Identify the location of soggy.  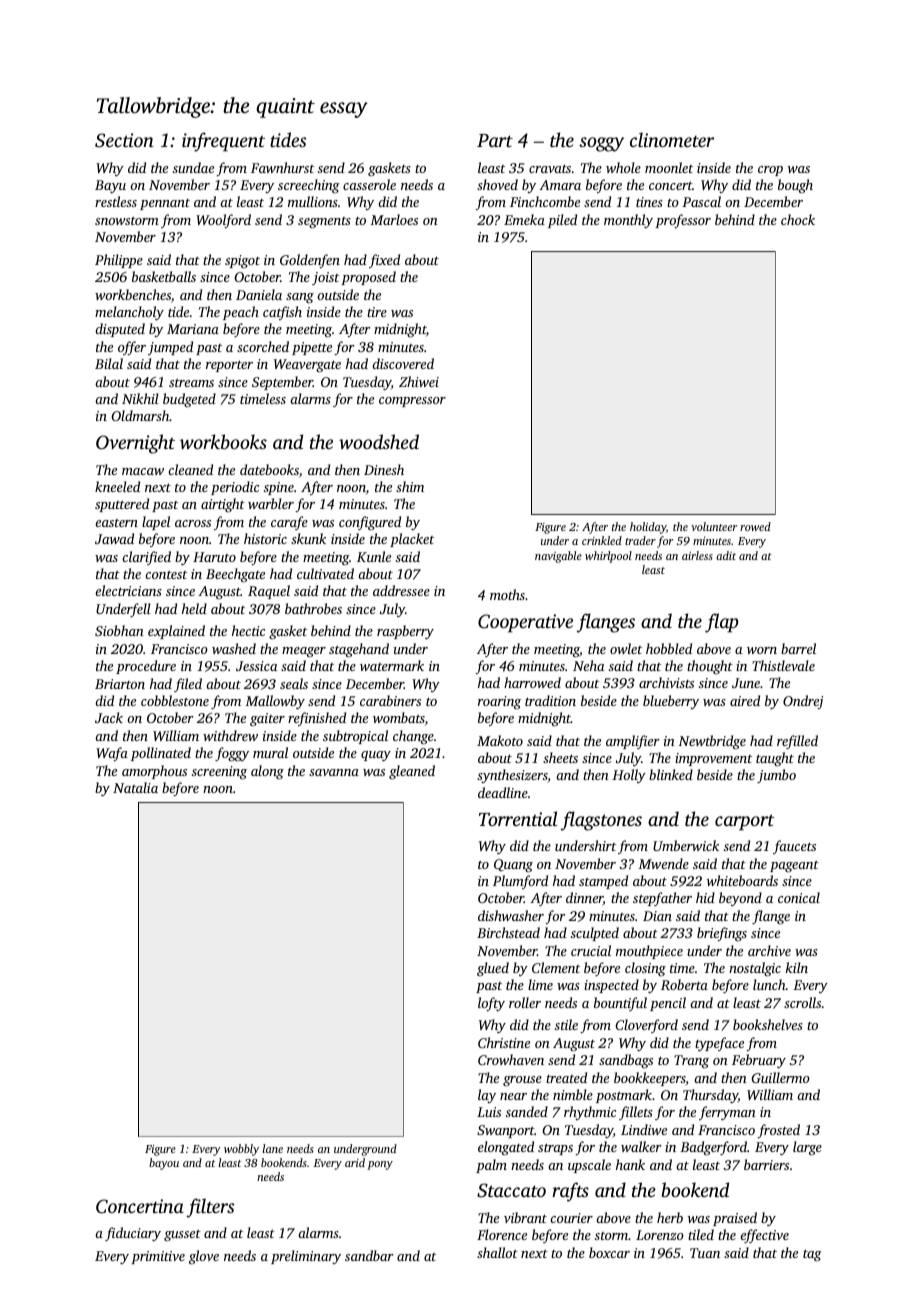
(601, 144).
